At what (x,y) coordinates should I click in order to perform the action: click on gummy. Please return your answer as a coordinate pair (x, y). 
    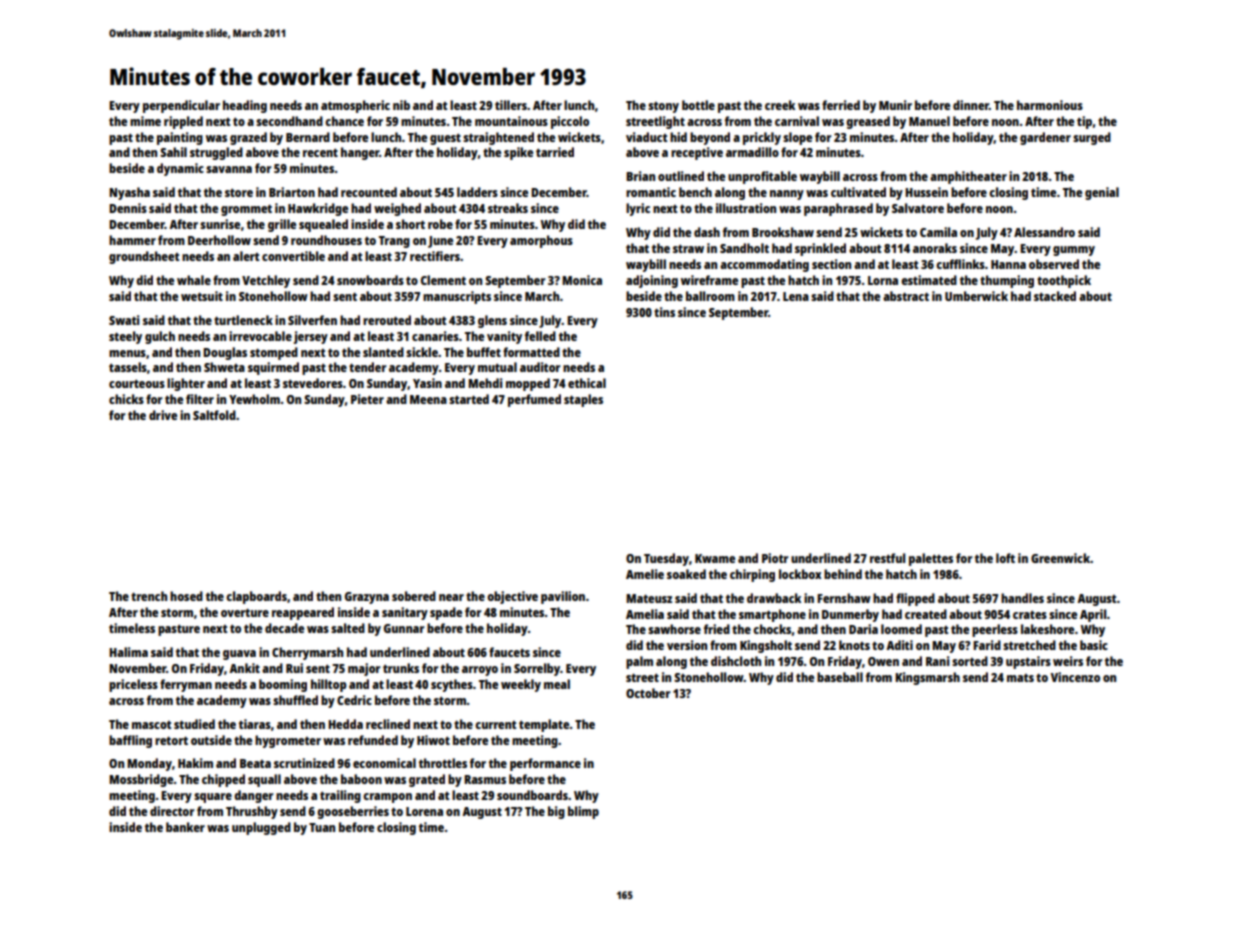
    Looking at the image, I should click on (1074, 251).
